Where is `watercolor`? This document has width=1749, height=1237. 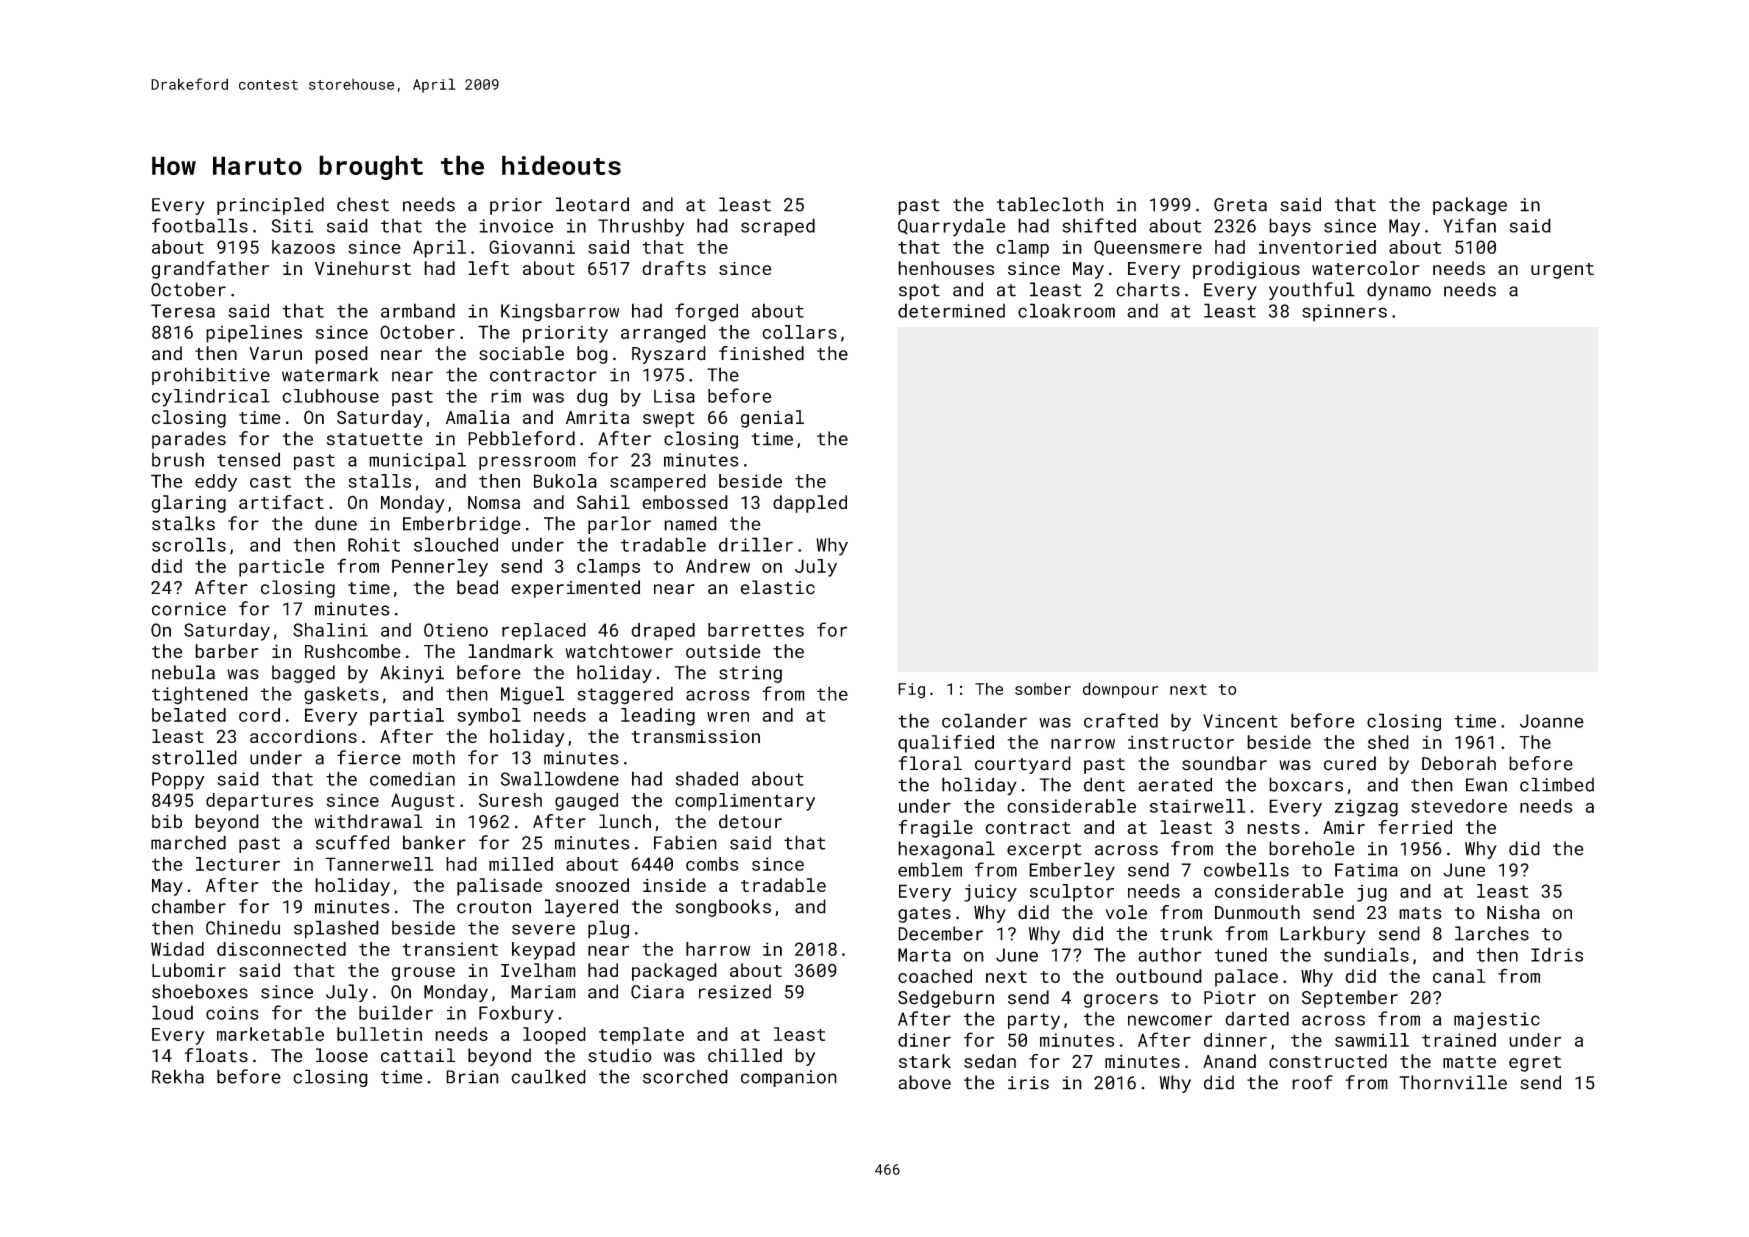
watercolor is located at coordinates (1366, 268).
